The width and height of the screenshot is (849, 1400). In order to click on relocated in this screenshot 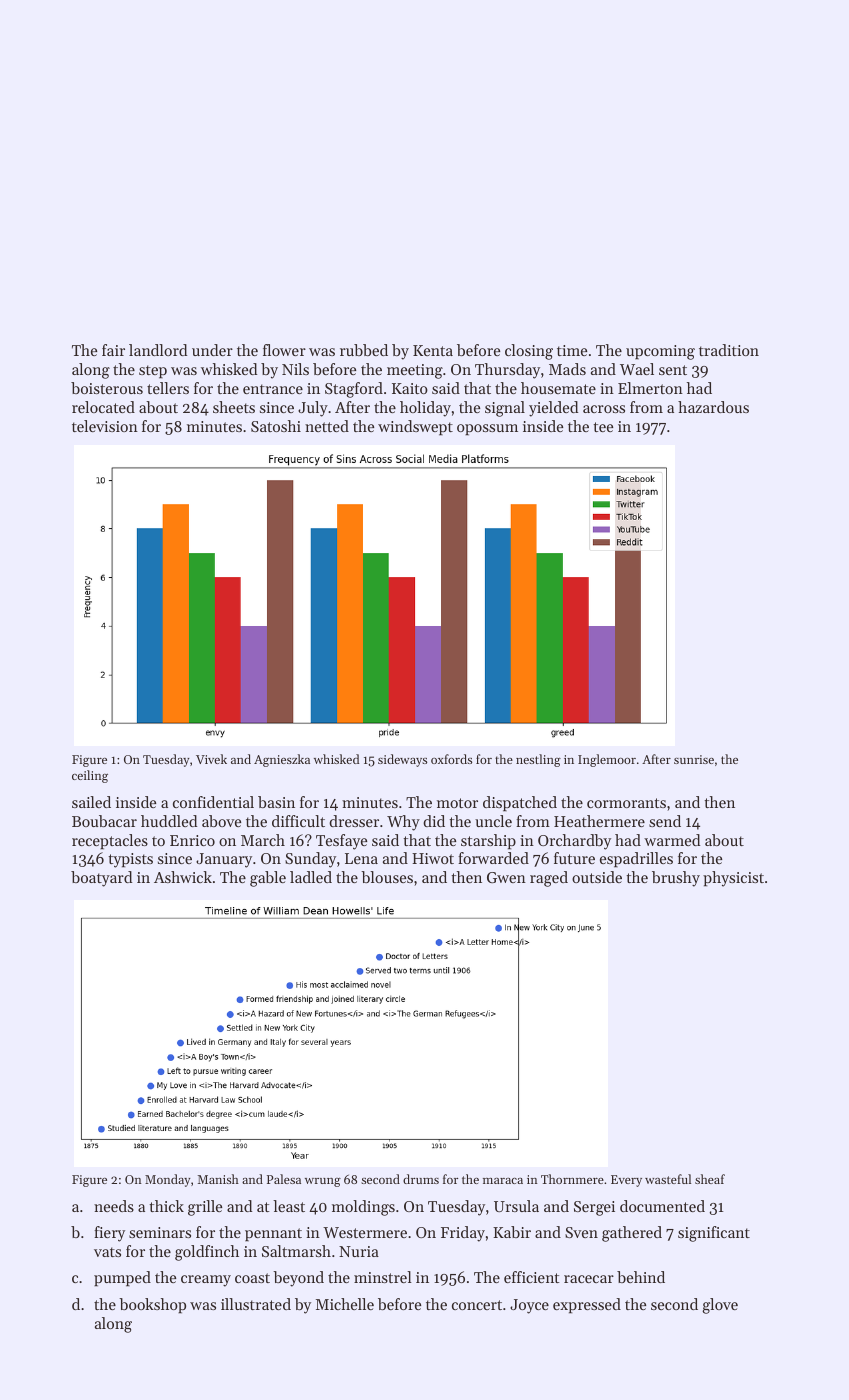, I will do `click(103, 407)`.
